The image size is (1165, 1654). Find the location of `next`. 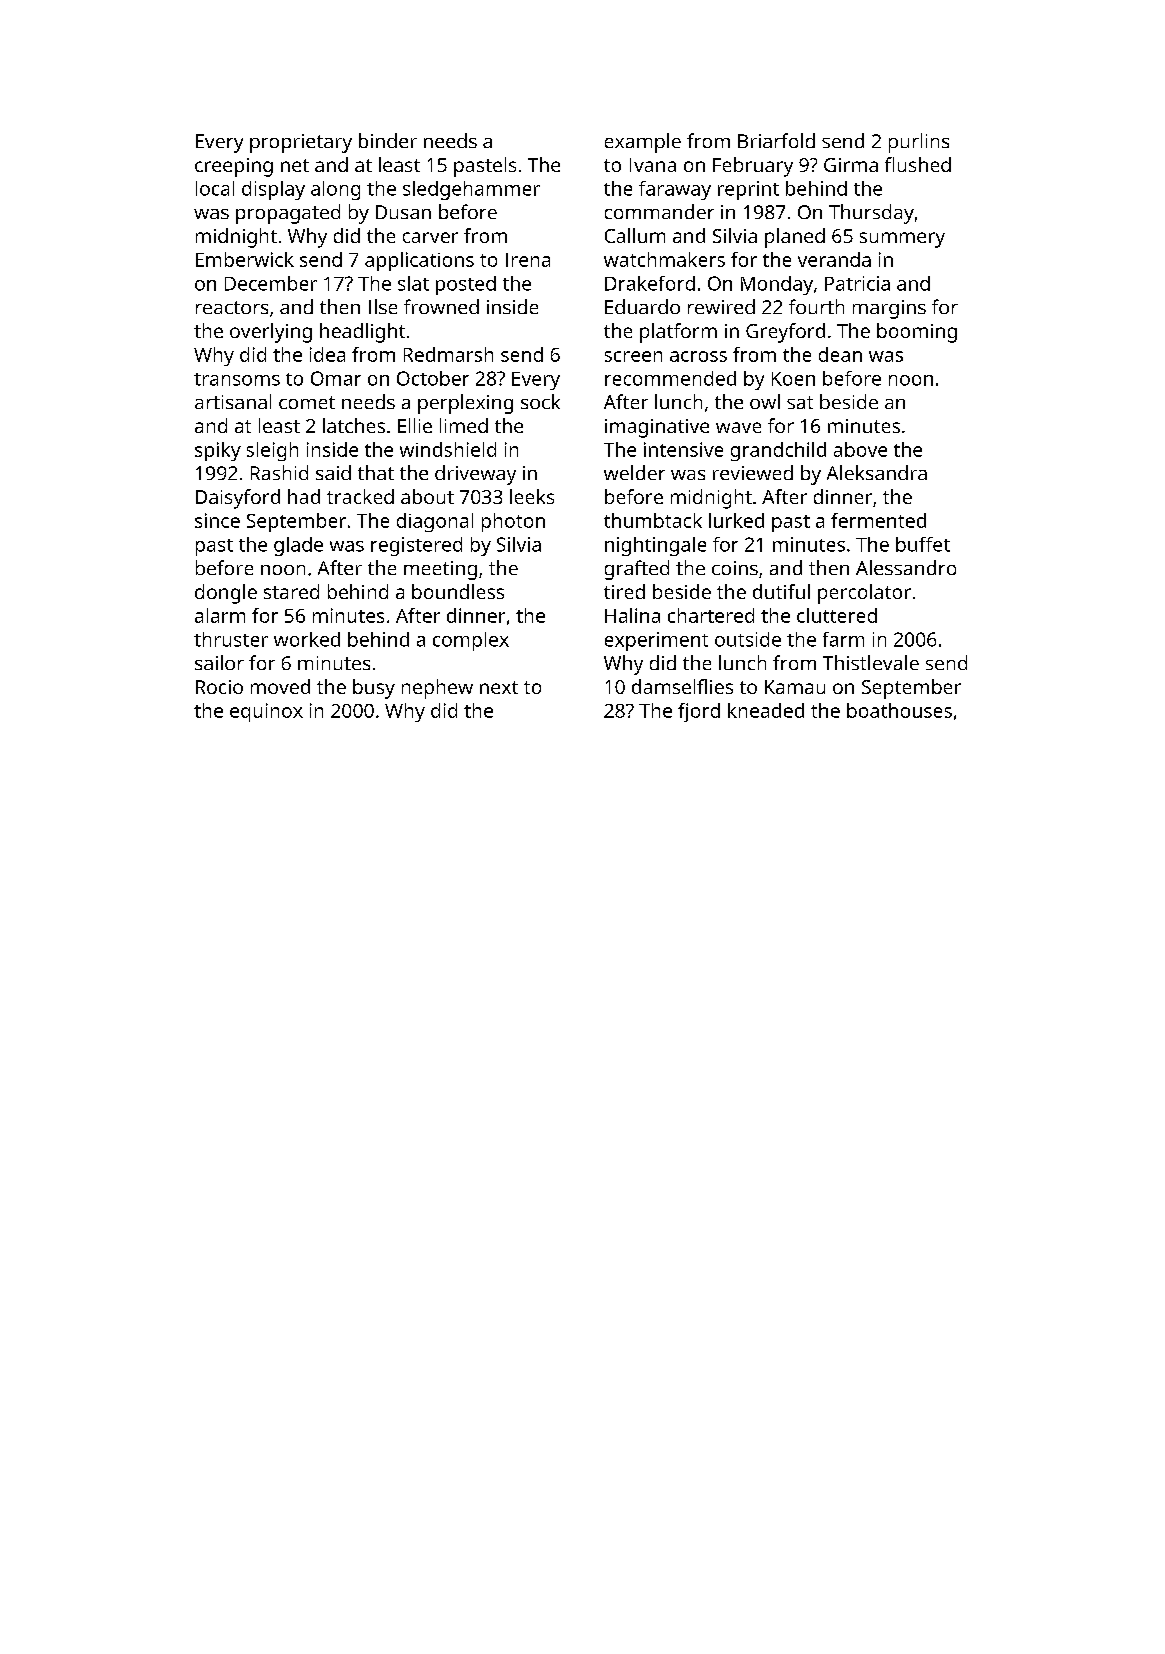

next is located at coordinates (499, 687).
